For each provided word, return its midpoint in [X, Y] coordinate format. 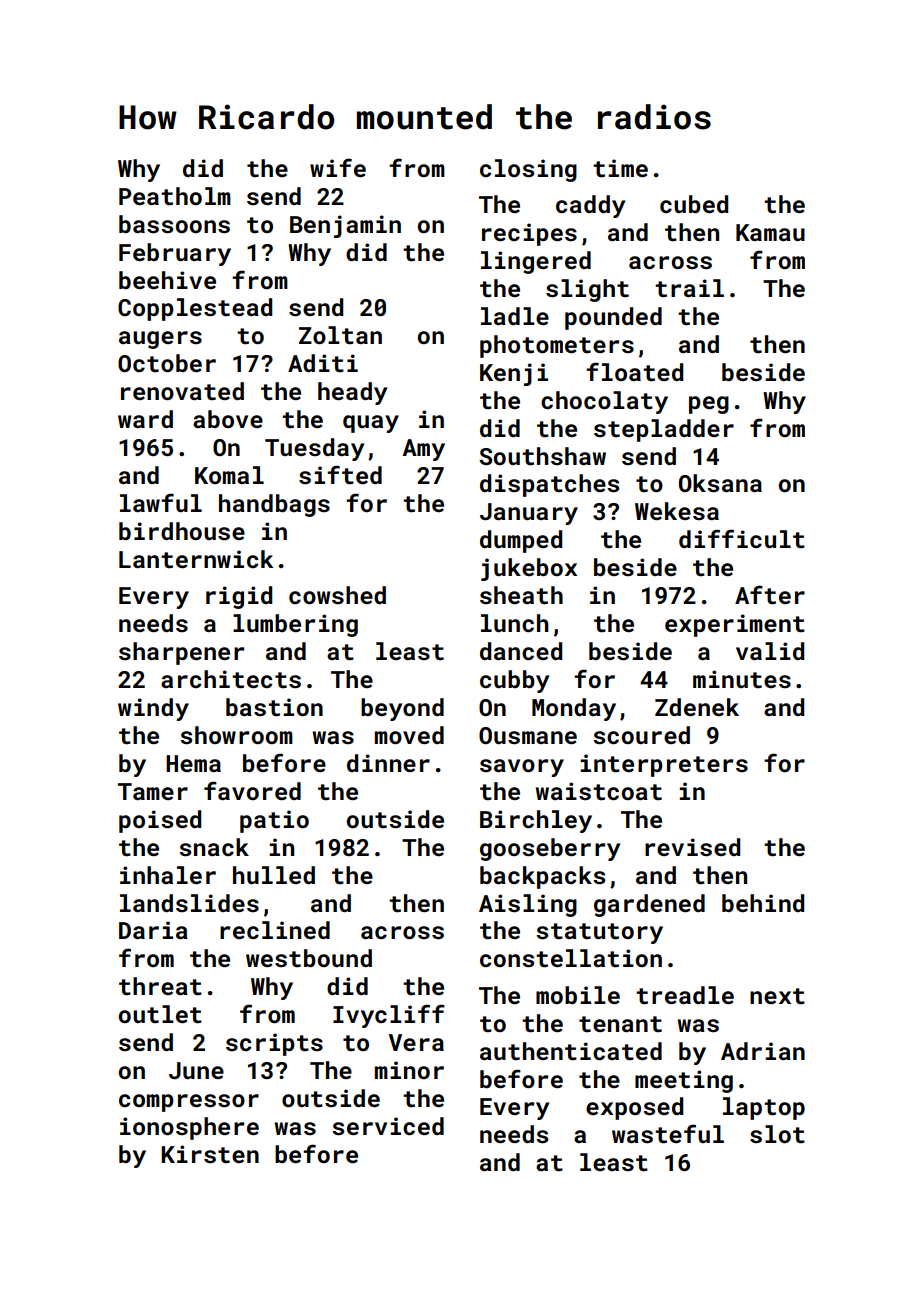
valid [770, 651]
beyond [402, 709]
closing [528, 170]
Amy [423, 450]
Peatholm [175, 196]
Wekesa [677, 511]
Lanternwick [196, 559]
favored [252, 790]
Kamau [770, 232]
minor [409, 1070]
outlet [160, 1014]
